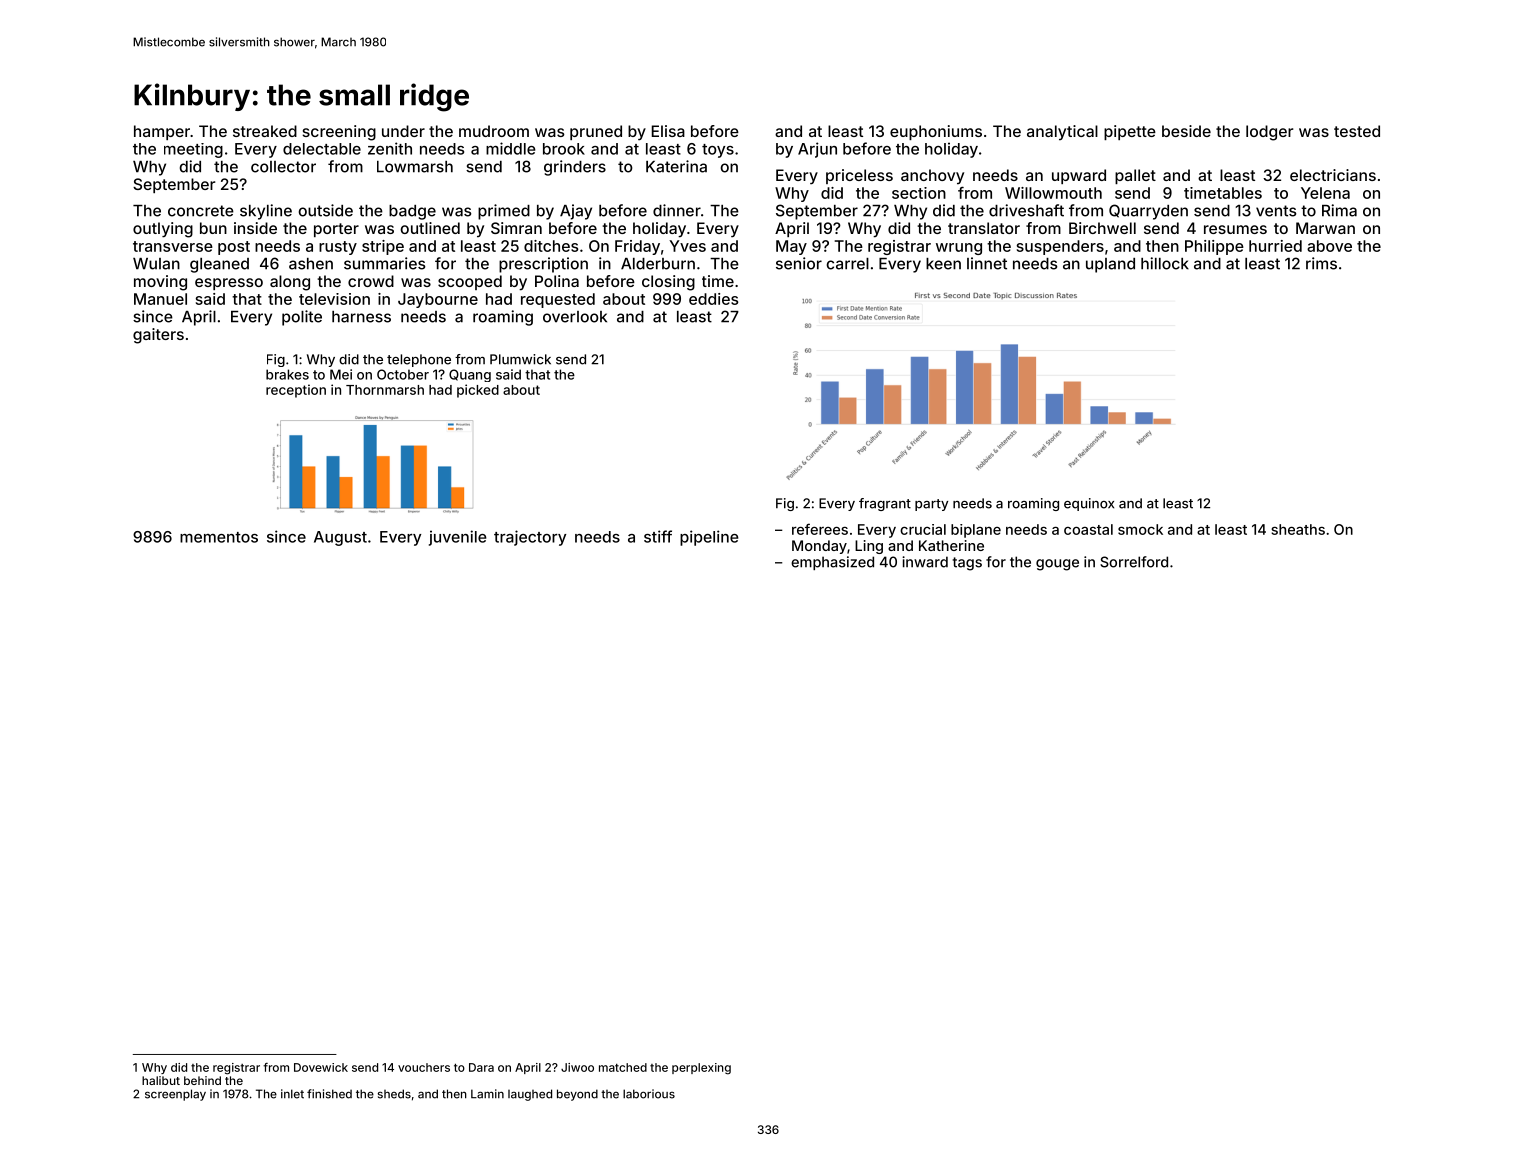 Image resolution: width=1514 pixels, height=1170 pixels. I want to click on tags, so click(967, 564).
